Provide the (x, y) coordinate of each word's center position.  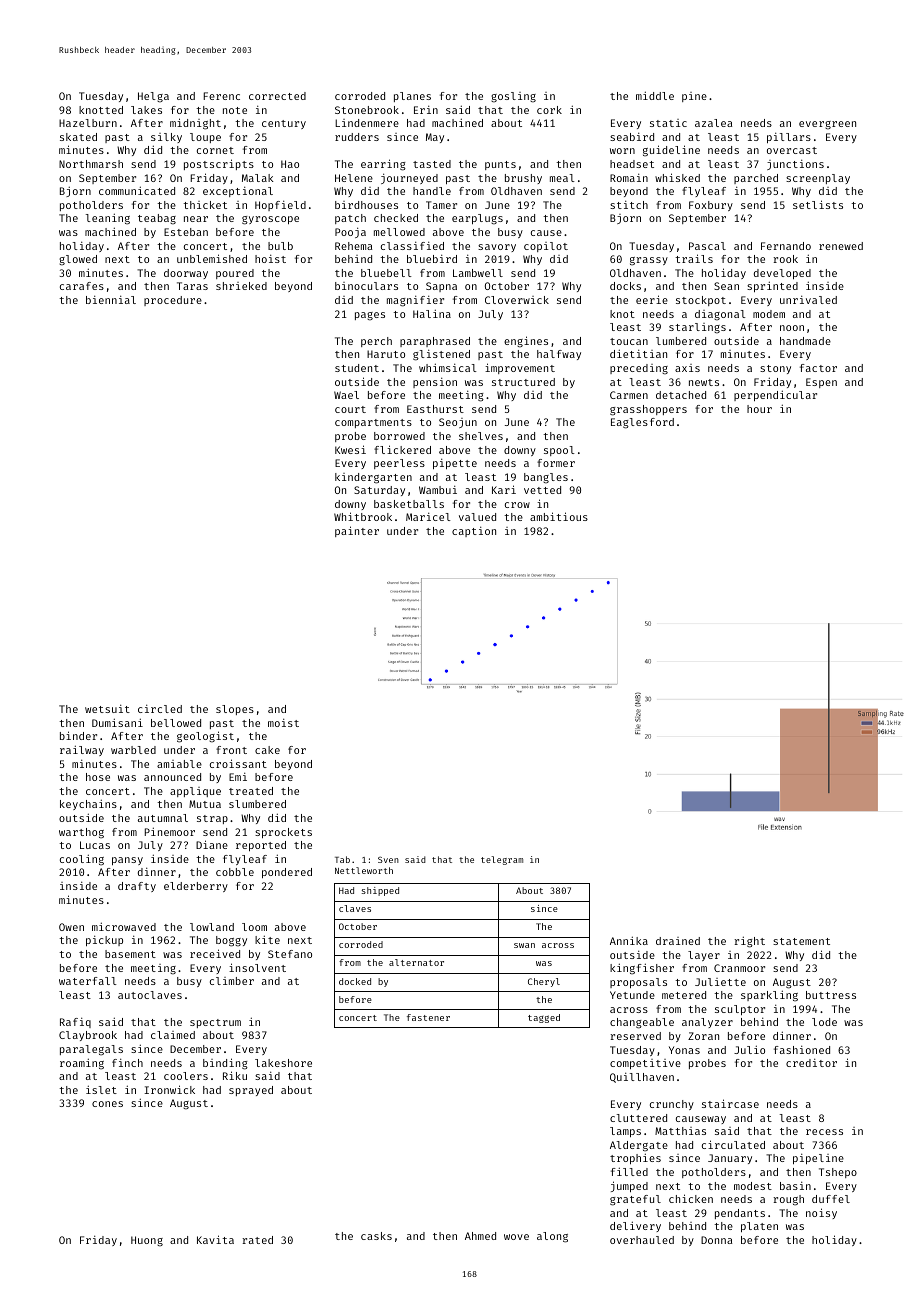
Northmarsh (91, 164)
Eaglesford (642, 423)
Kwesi (350, 449)
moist (283, 723)
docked (355, 981)
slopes (235, 710)
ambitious (559, 516)
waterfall (88, 981)
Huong (147, 1241)
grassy (649, 261)
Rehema (353, 246)
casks (376, 1236)
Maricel (428, 517)
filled (629, 1171)
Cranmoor (739, 968)
